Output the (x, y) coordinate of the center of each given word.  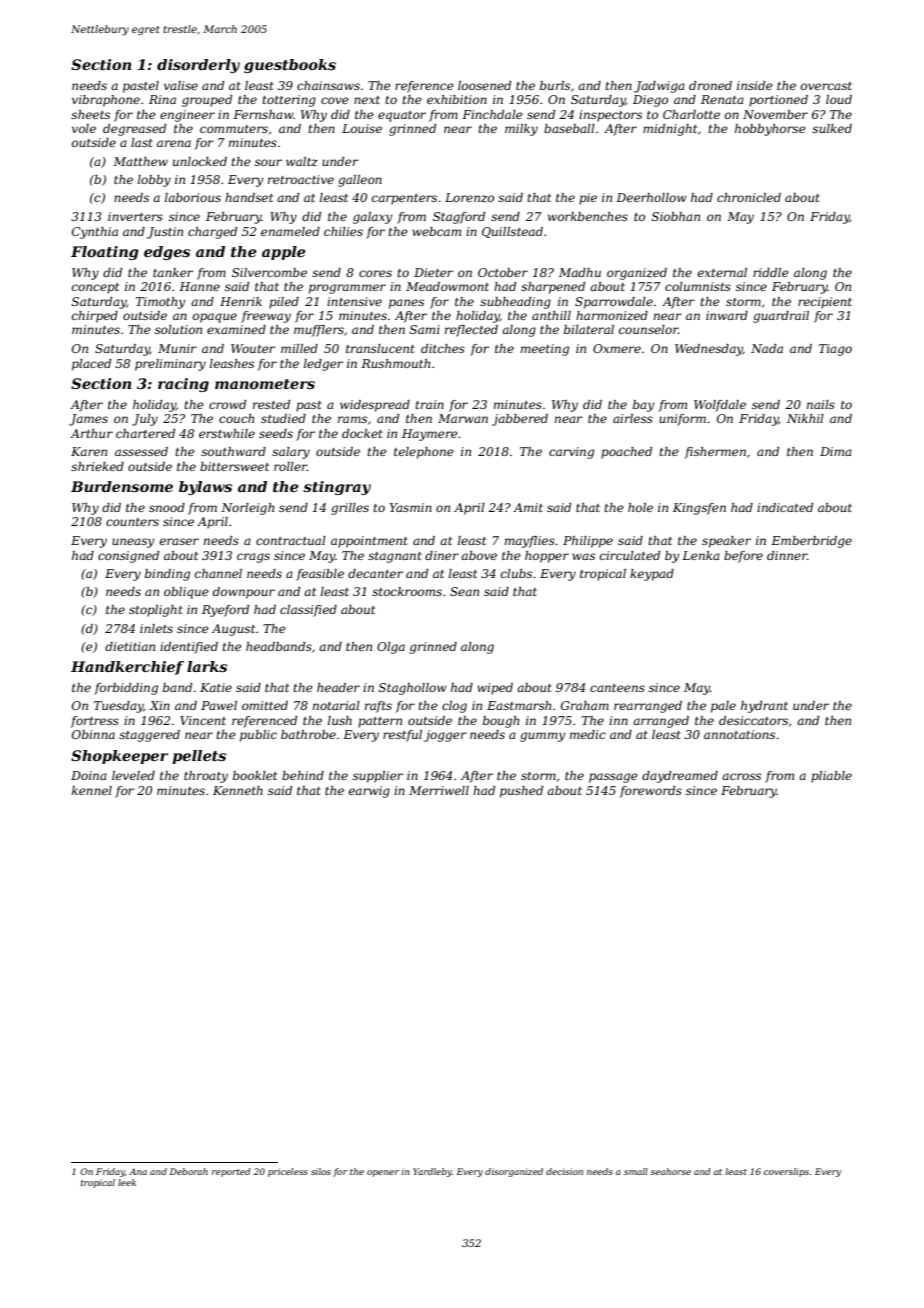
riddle (771, 272)
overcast (826, 86)
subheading (515, 303)
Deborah (189, 1171)
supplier (378, 777)
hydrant (764, 707)
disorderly (198, 66)
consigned (128, 557)
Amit (528, 507)
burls (555, 85)
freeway (266, 317)
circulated (630, 555)
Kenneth (238, 790)
